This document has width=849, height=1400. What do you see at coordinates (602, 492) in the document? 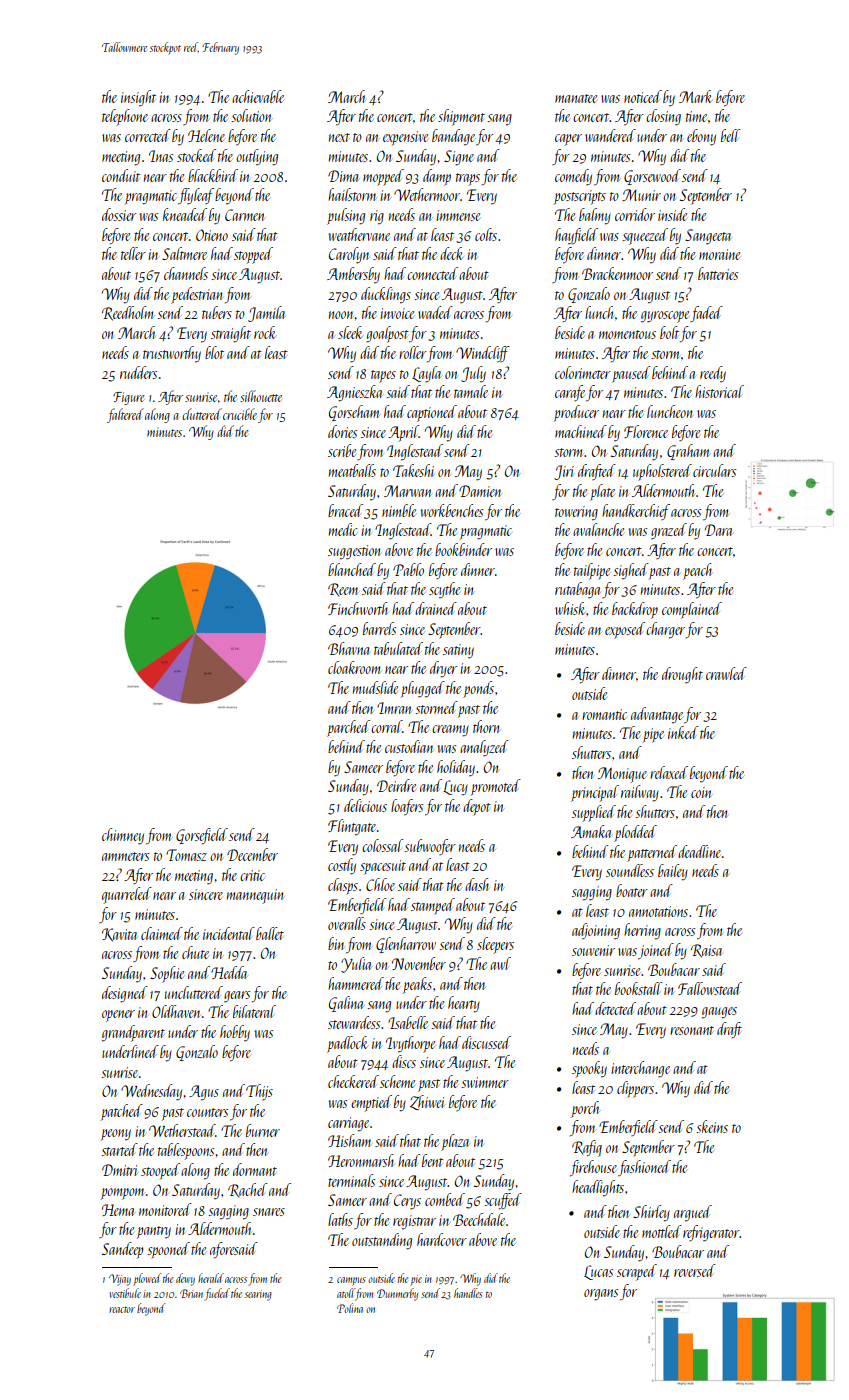
I see `plate` at bounding box center [602, 492].
